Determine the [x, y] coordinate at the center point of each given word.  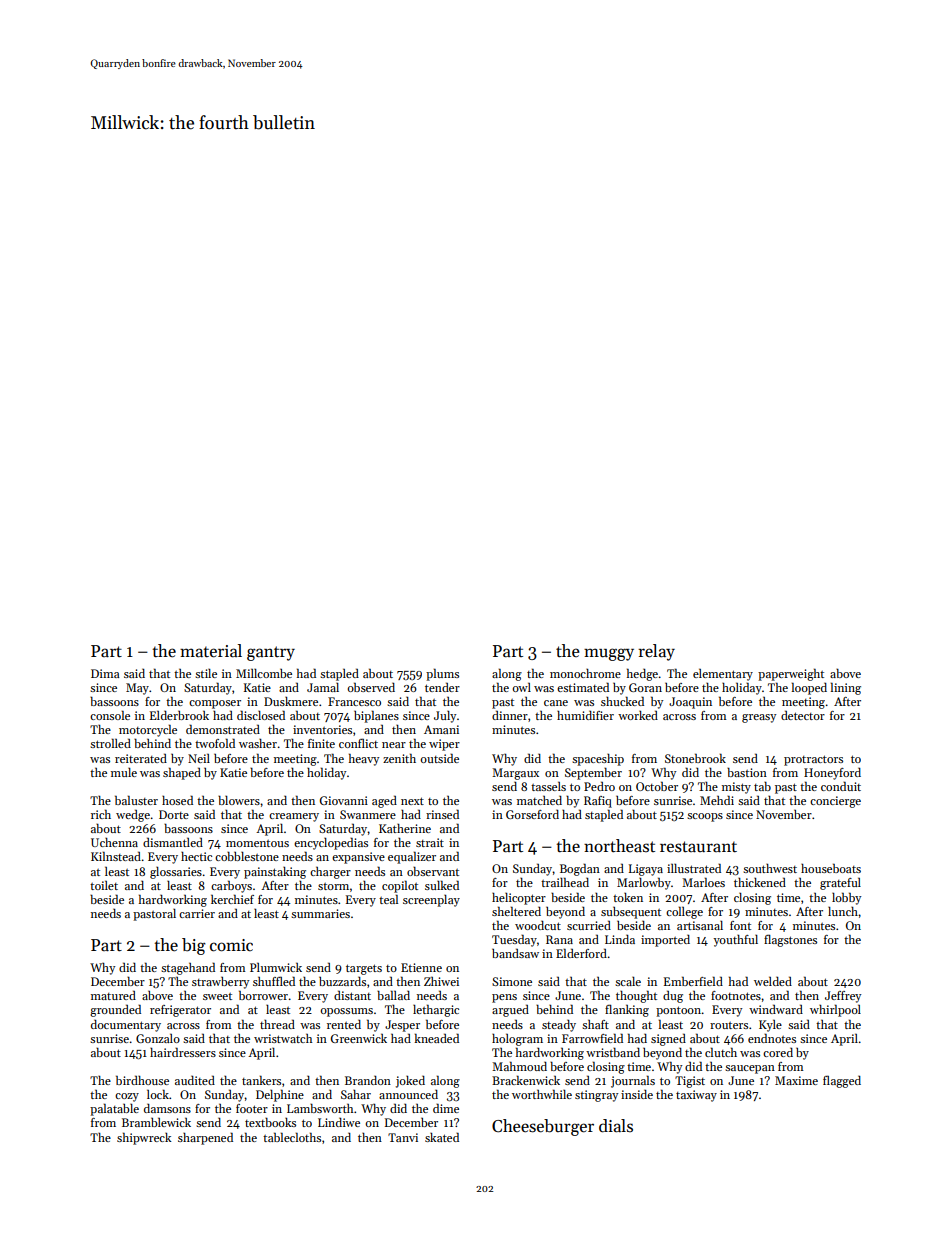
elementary [723, 674]
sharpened [205, 1138]
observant [433, 871]
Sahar [356, 1094]
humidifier [585, 715]
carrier [197, 913]
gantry [271, 653]
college [684, 912]
